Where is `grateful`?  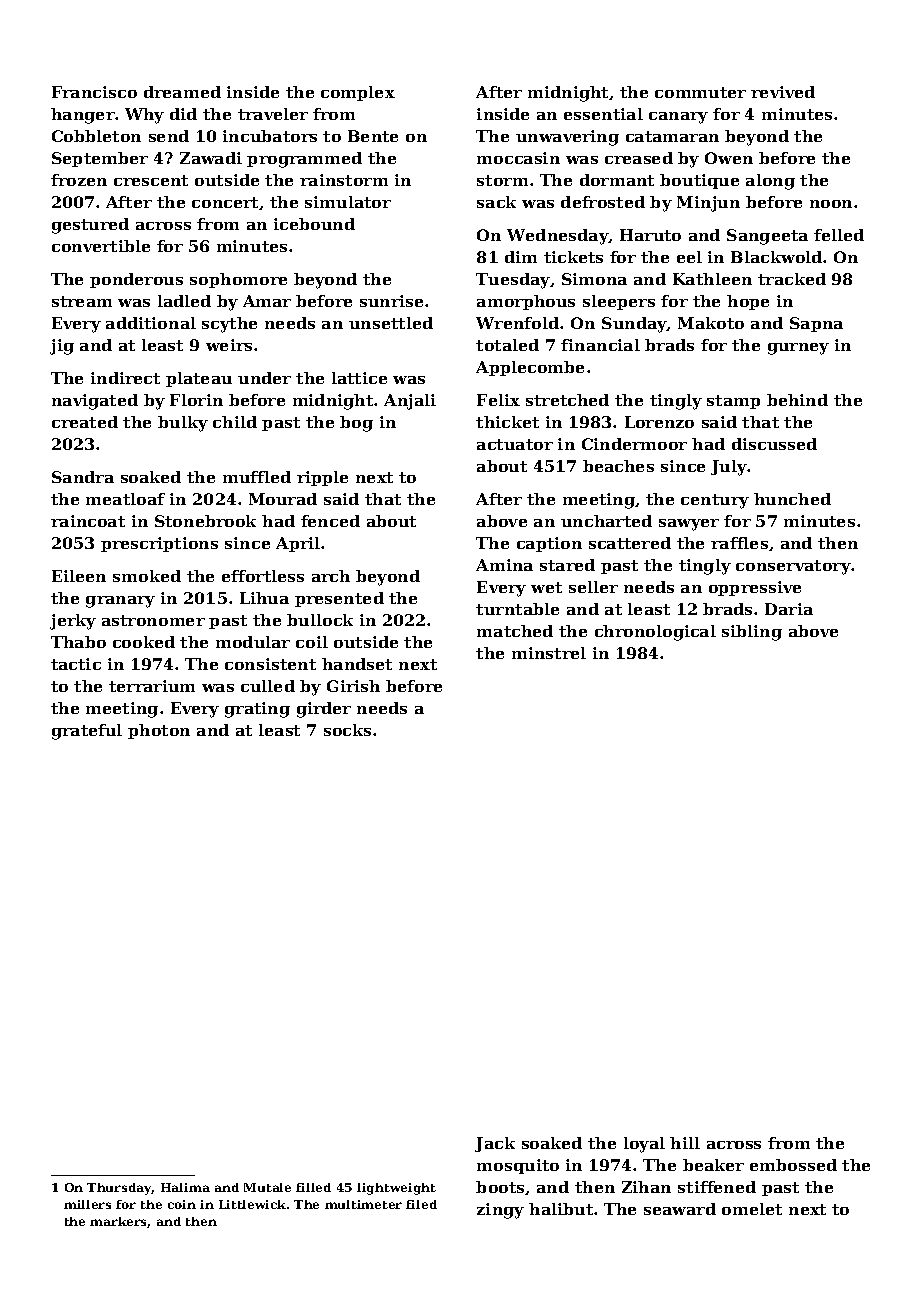
grateful is located at coordinates (87, 732).
